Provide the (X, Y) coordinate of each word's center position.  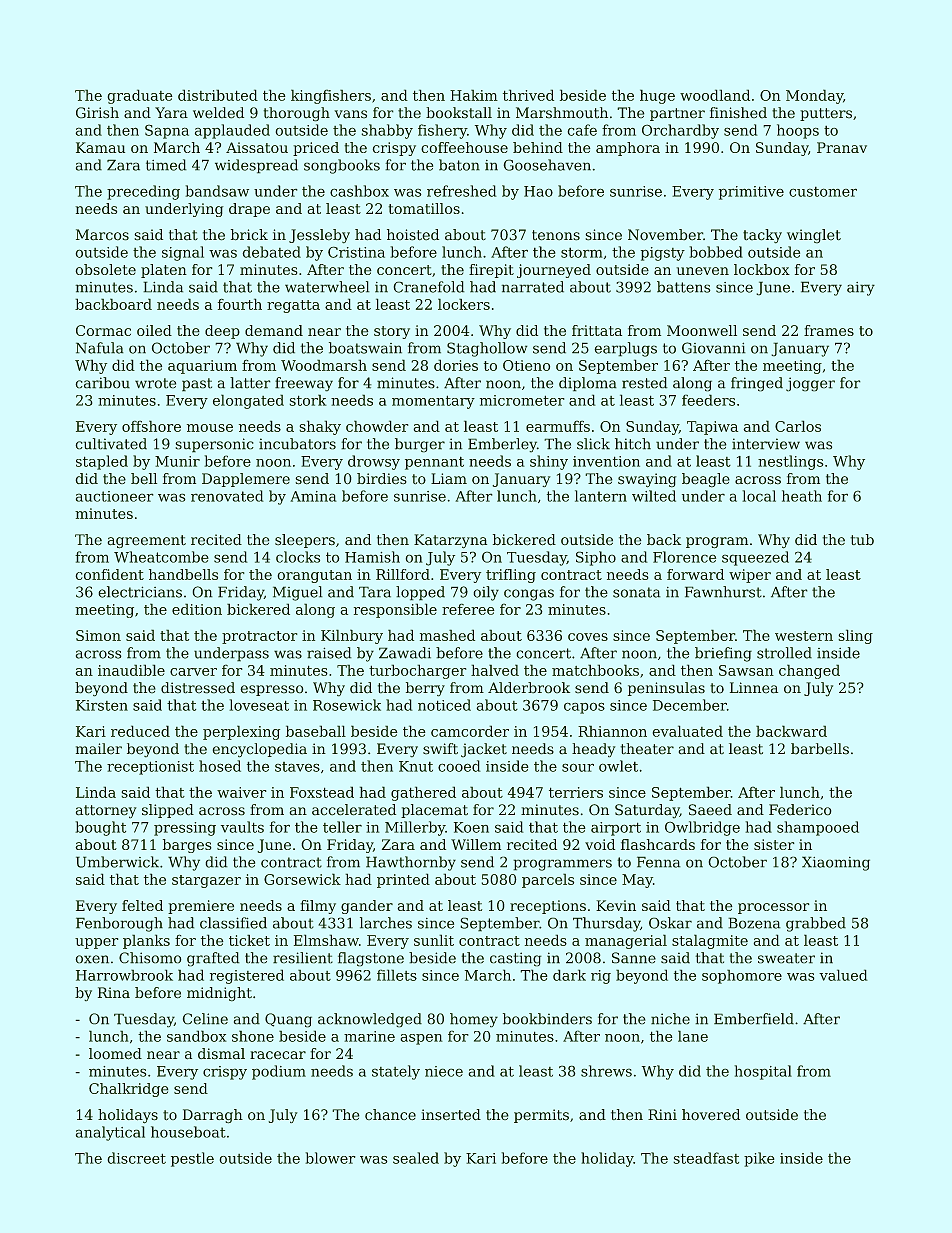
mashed (447, 635)
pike (759, 1159)
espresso (272, 690)
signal (183, 253)
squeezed (755, 558)
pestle (192, 1159)
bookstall (459, 112)
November (665, 234)
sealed (416, 1158)
